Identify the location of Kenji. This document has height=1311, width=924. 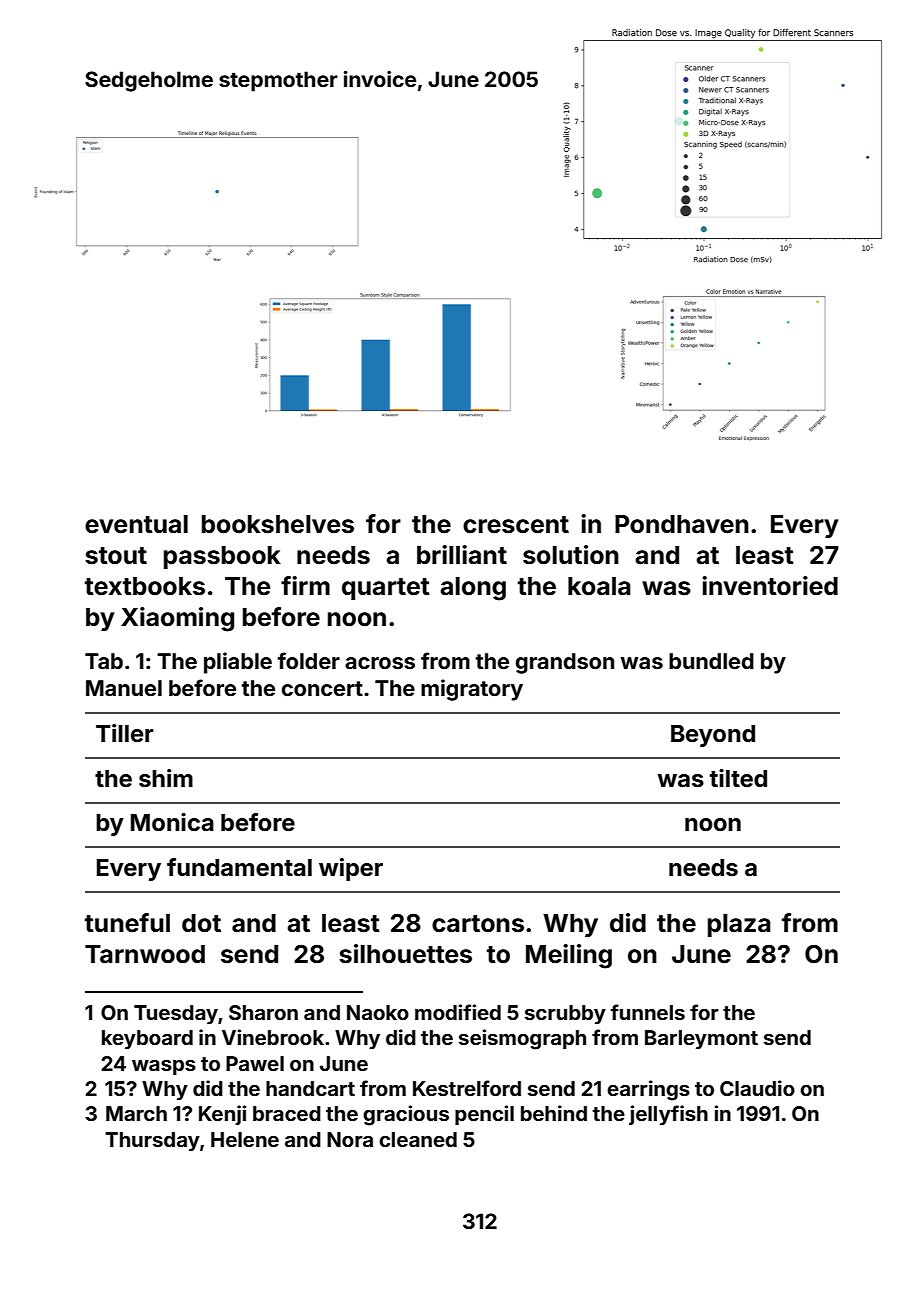
(222, 1115).
